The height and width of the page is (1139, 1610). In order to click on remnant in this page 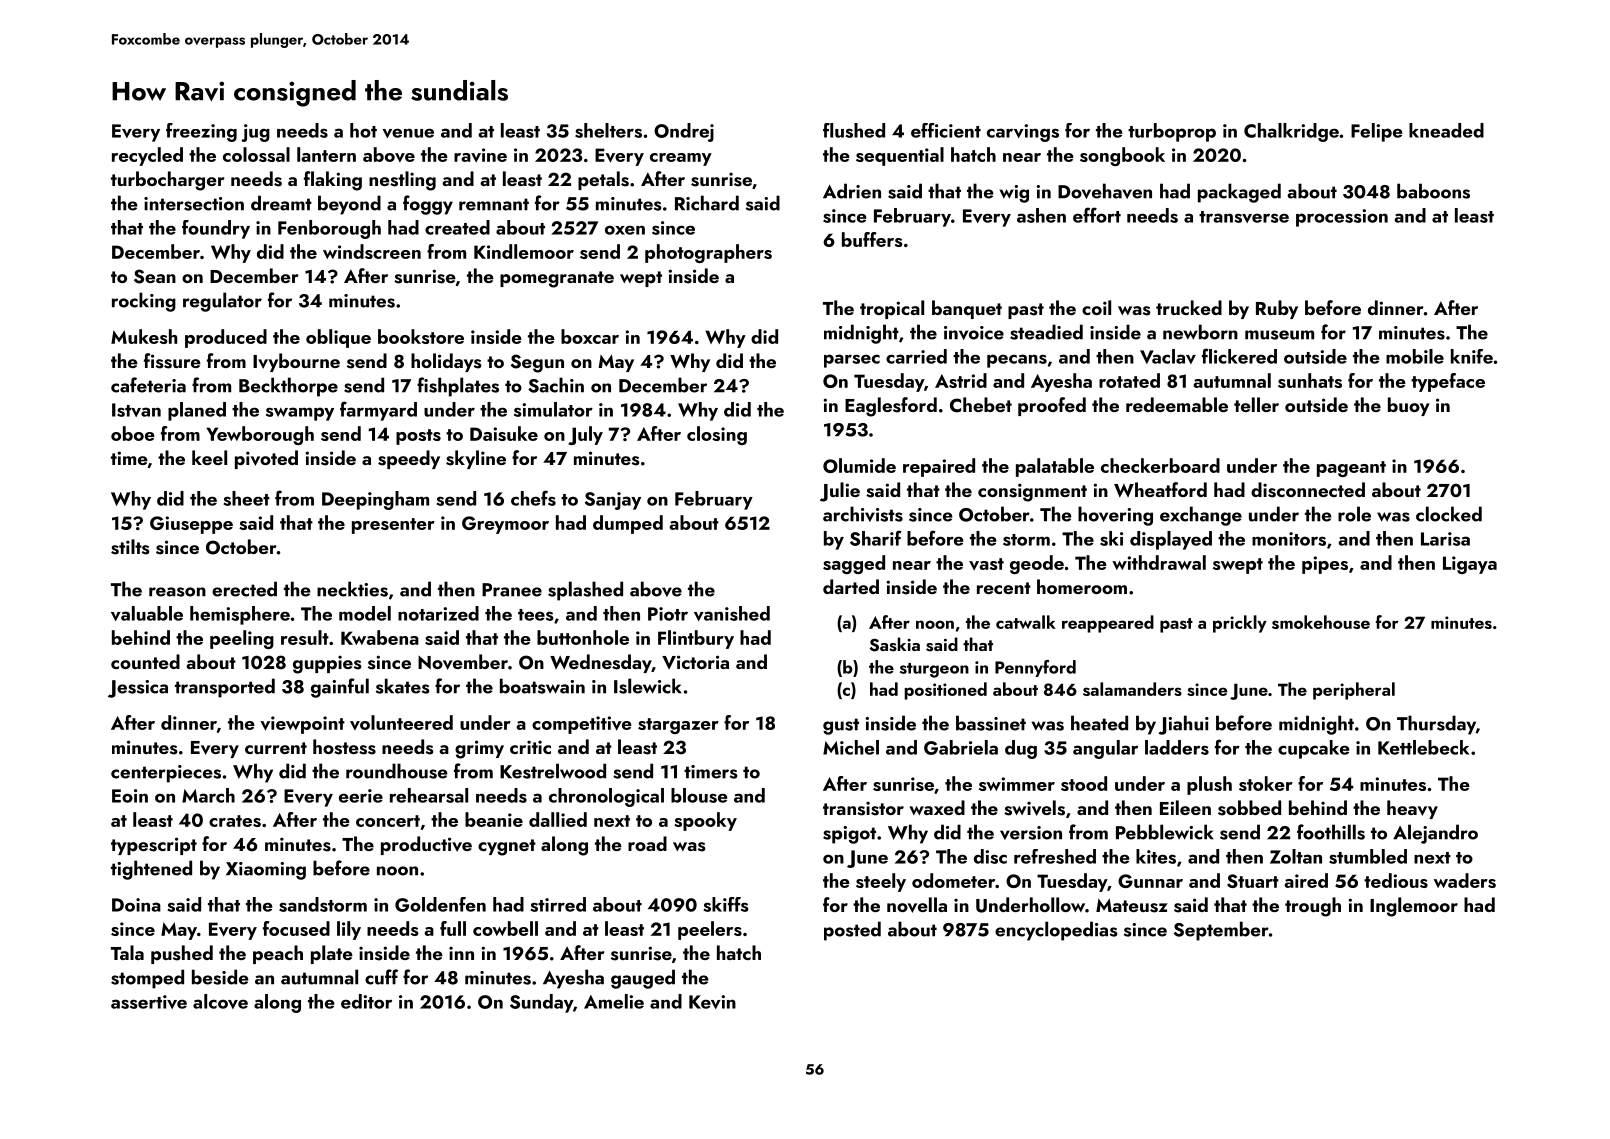, I will do `click(494, 204)`.
